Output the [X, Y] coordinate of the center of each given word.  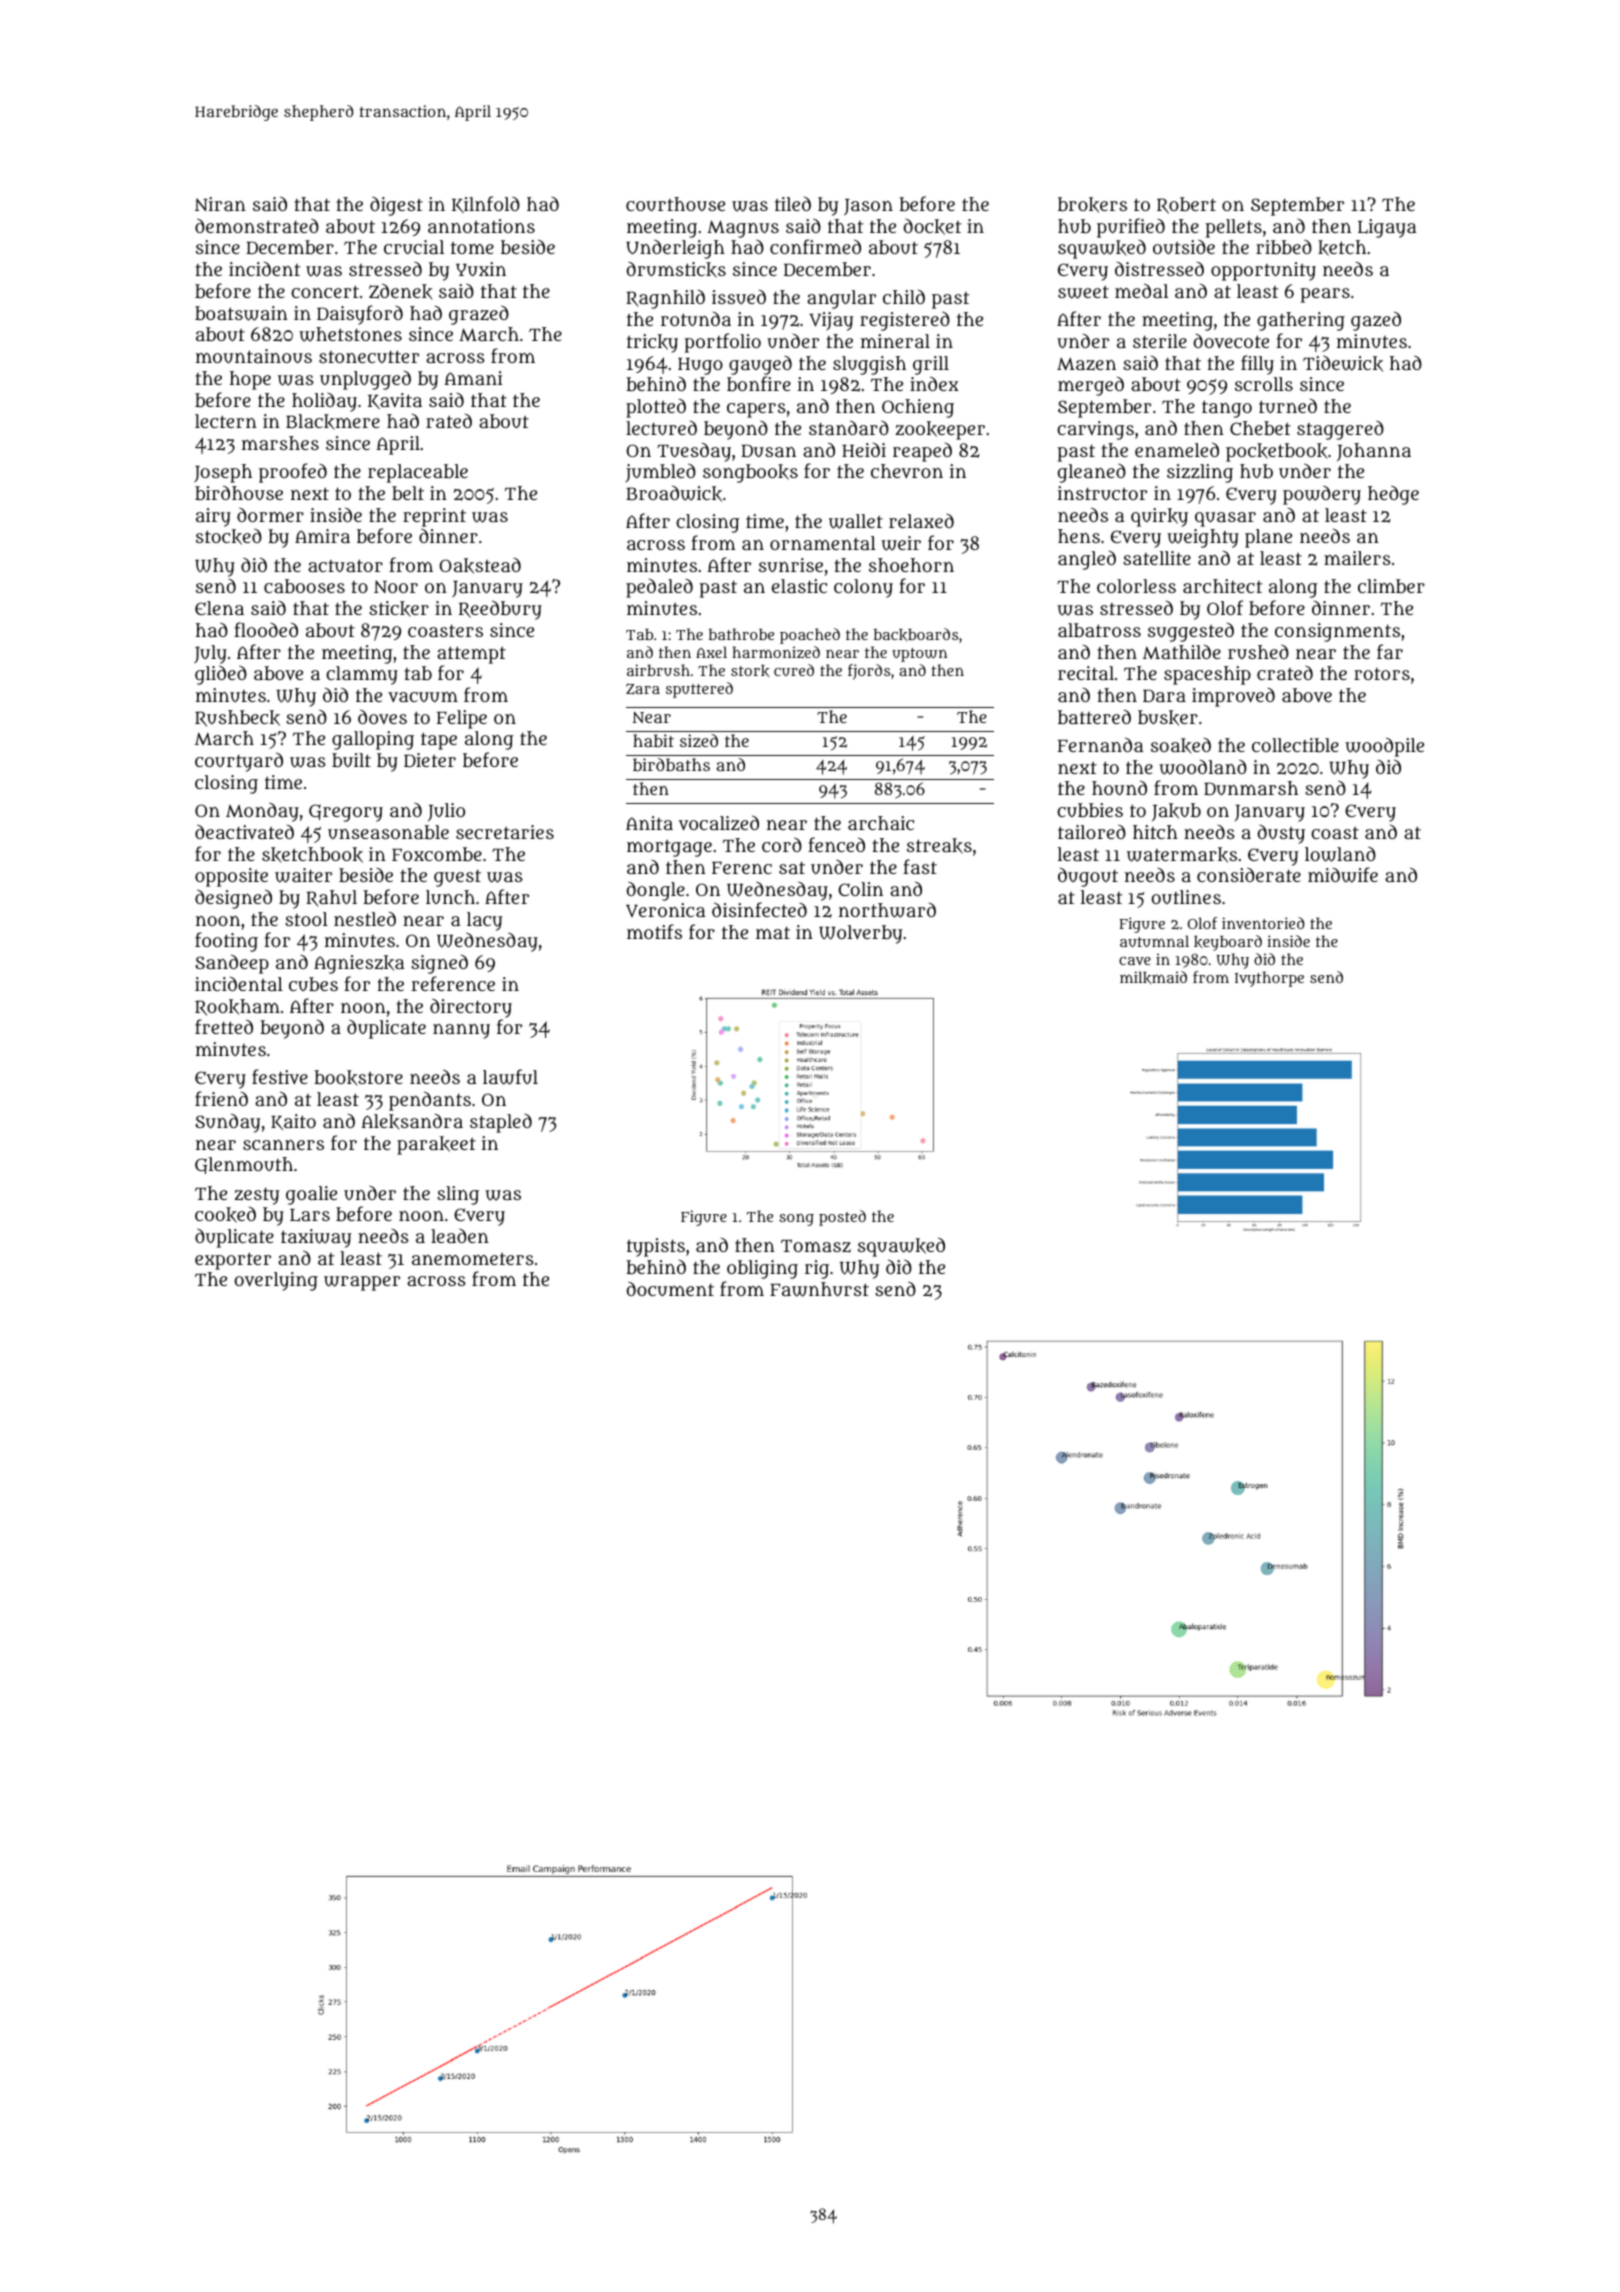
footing [226, 942]
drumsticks [676, 270]
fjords [869, 672]
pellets [1233, 228]
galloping [373, 740]
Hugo [700, 366]
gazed [1376, 321]
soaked [1181, 746]
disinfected [759, 909]
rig [817, 1269]
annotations [481, 226]
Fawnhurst [819, 1289]
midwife [1343, 875]
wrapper [362, 1283]
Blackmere [333, 422]
